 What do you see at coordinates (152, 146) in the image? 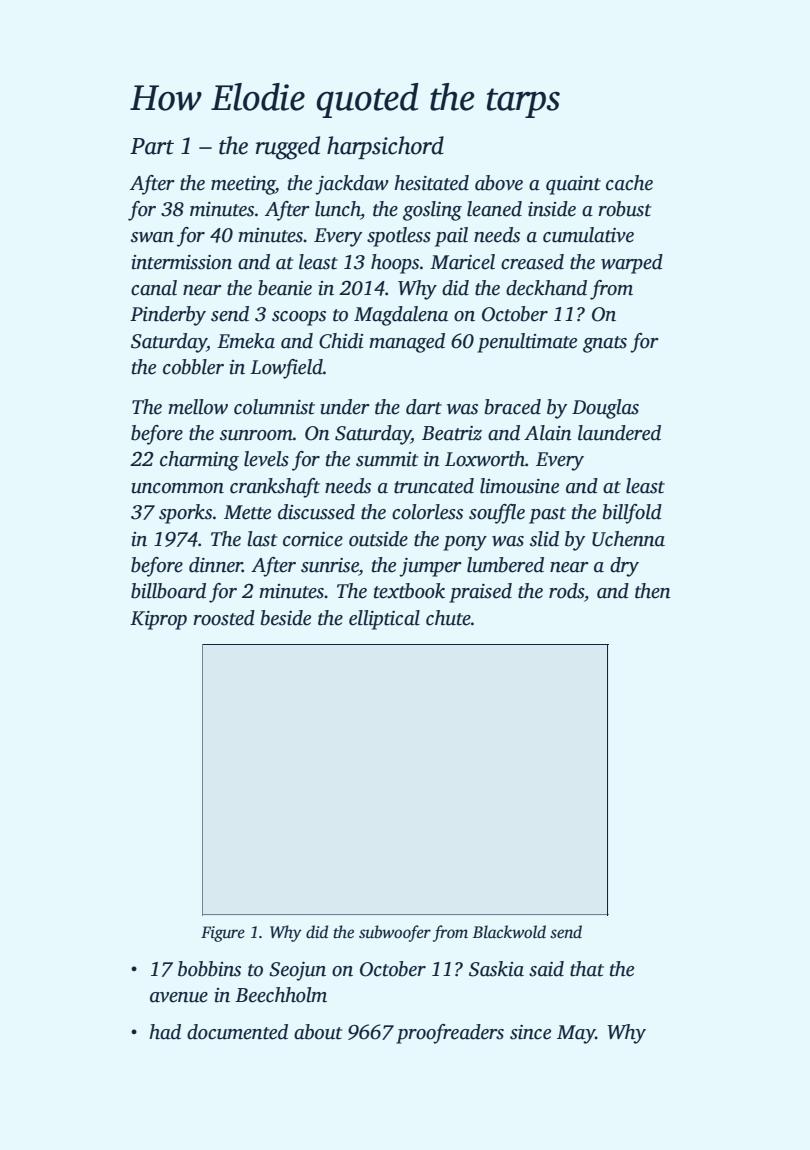
I see `Part` at bounding box center [152, 146].
